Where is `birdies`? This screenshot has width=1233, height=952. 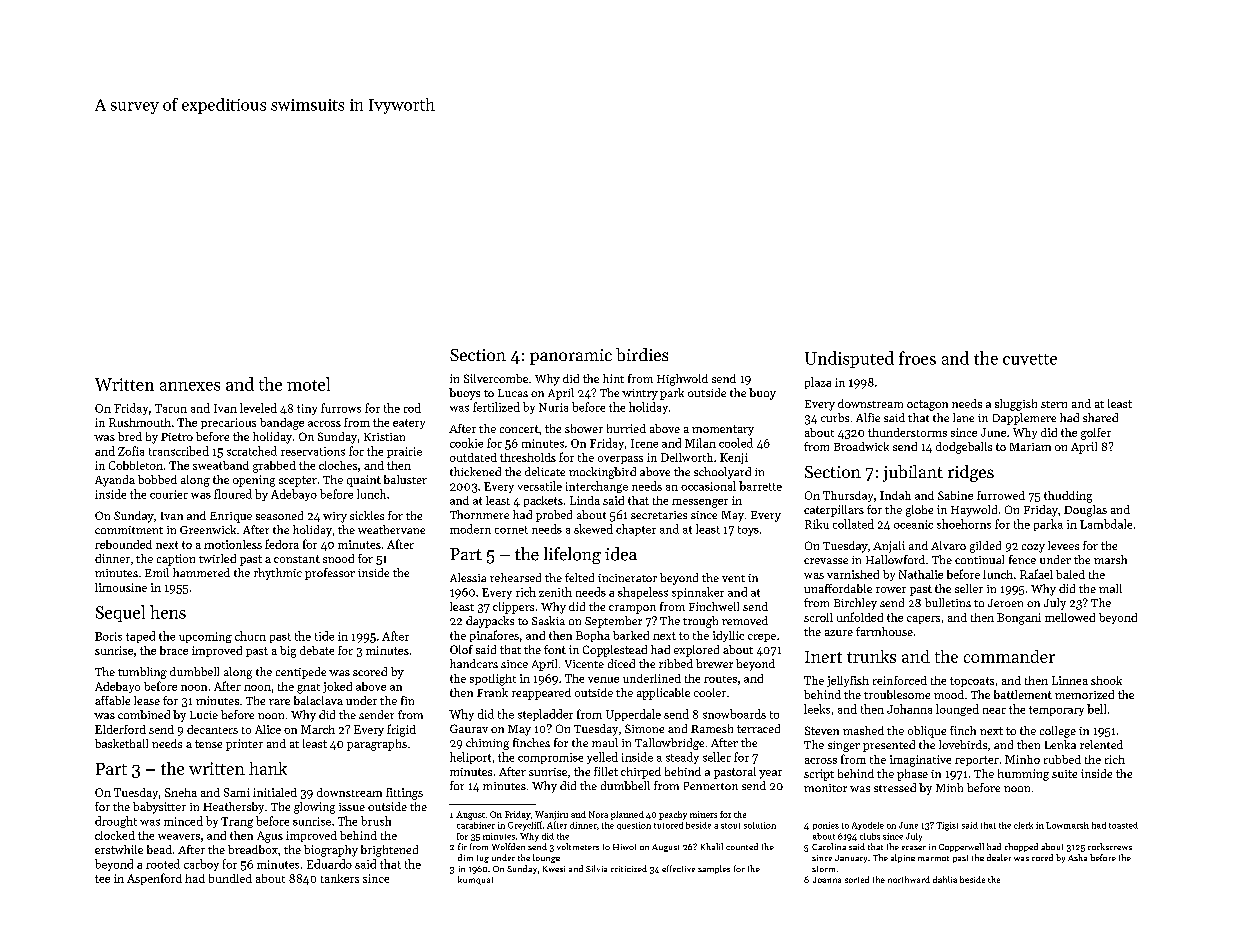
birdies is located at coordinates (642, 354).
